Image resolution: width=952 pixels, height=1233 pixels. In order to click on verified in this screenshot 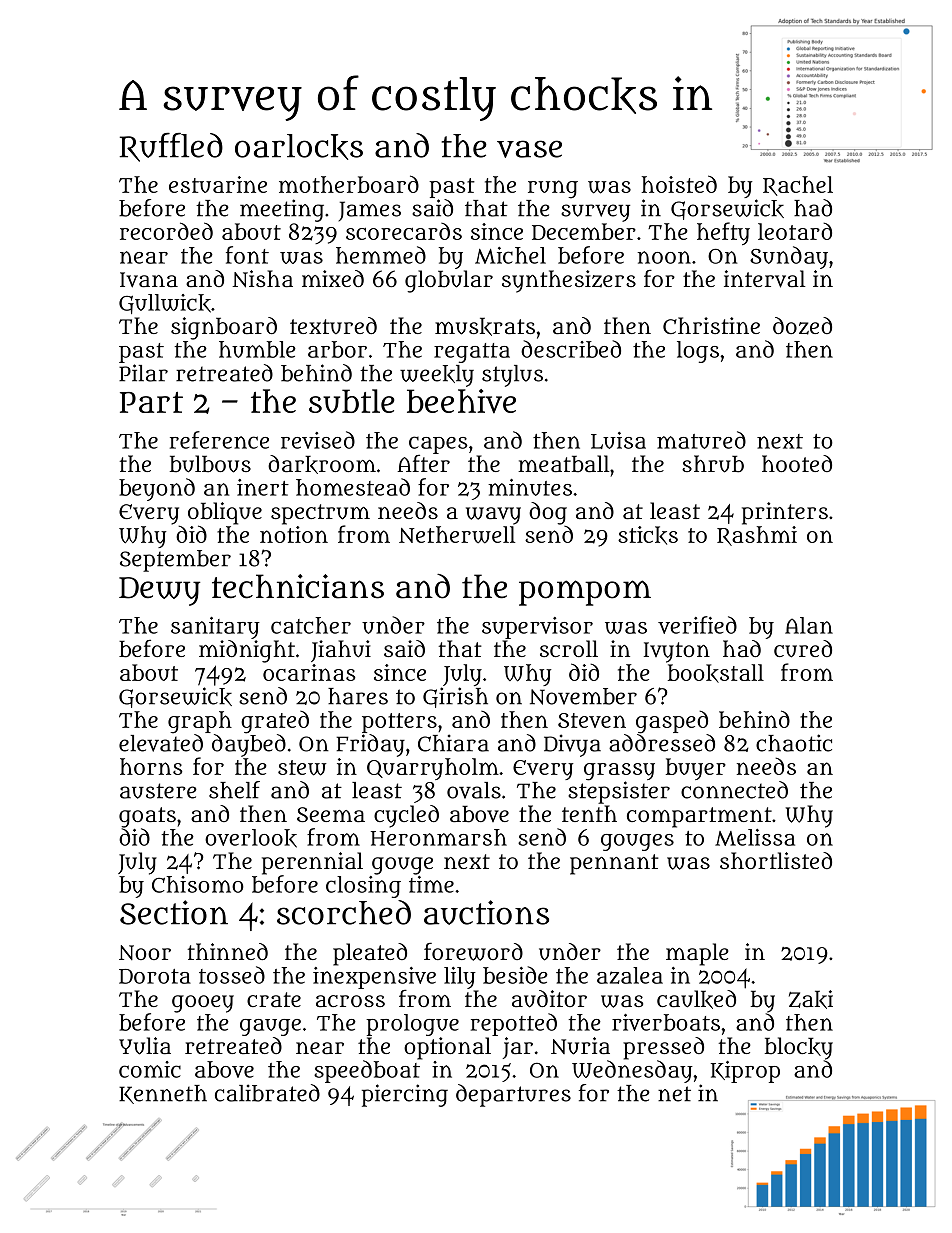, I will do `click(697, 625)`.
